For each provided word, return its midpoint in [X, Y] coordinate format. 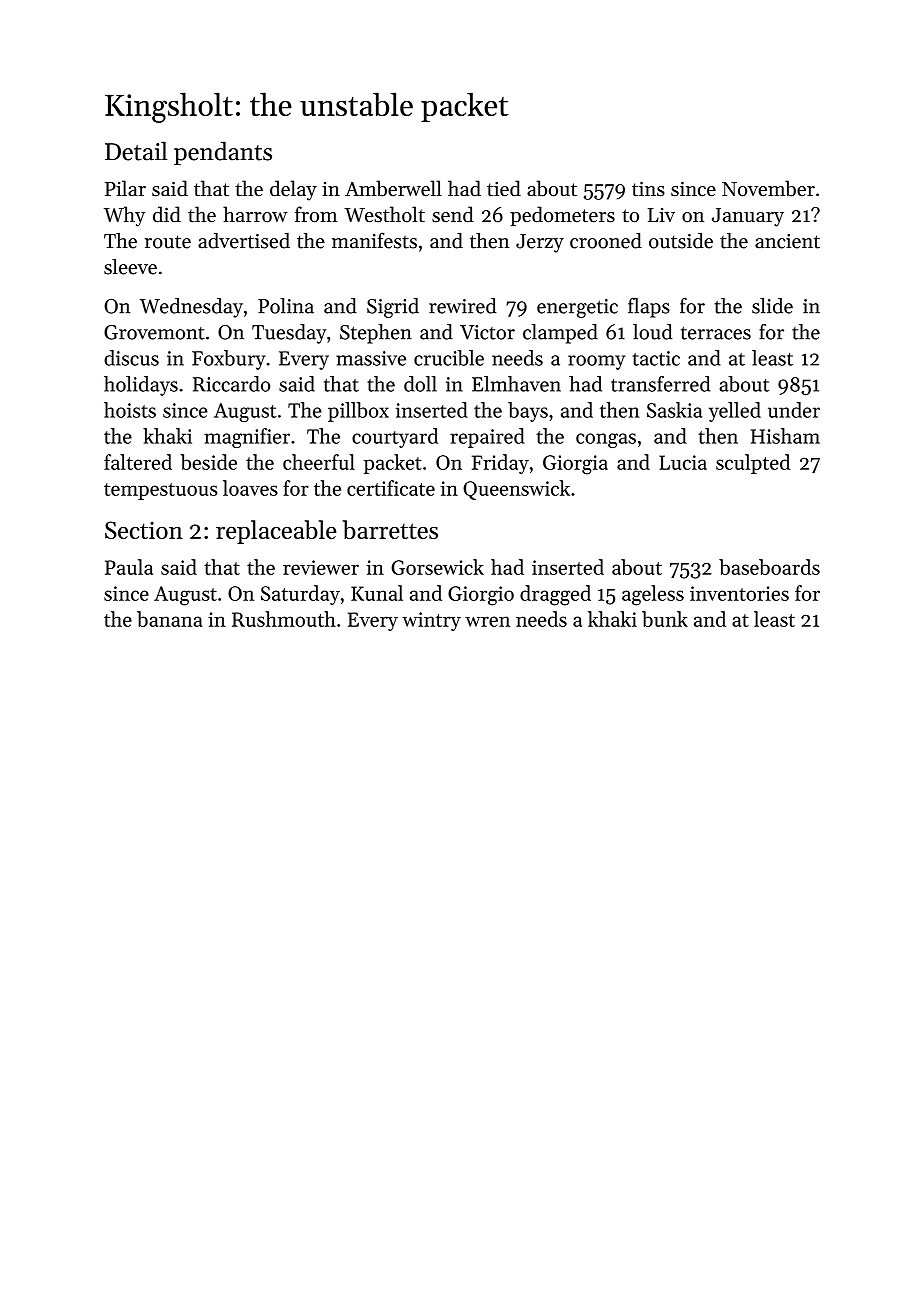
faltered [138, 462]
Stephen [376, 334]
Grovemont [154, 332]
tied [504, 188]
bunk [665, 619]
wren [487, 621]
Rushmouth [284, 619]
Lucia [683, 462]
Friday [500, 464]
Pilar [125, 188]
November [768, 188]
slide [772, 306]
